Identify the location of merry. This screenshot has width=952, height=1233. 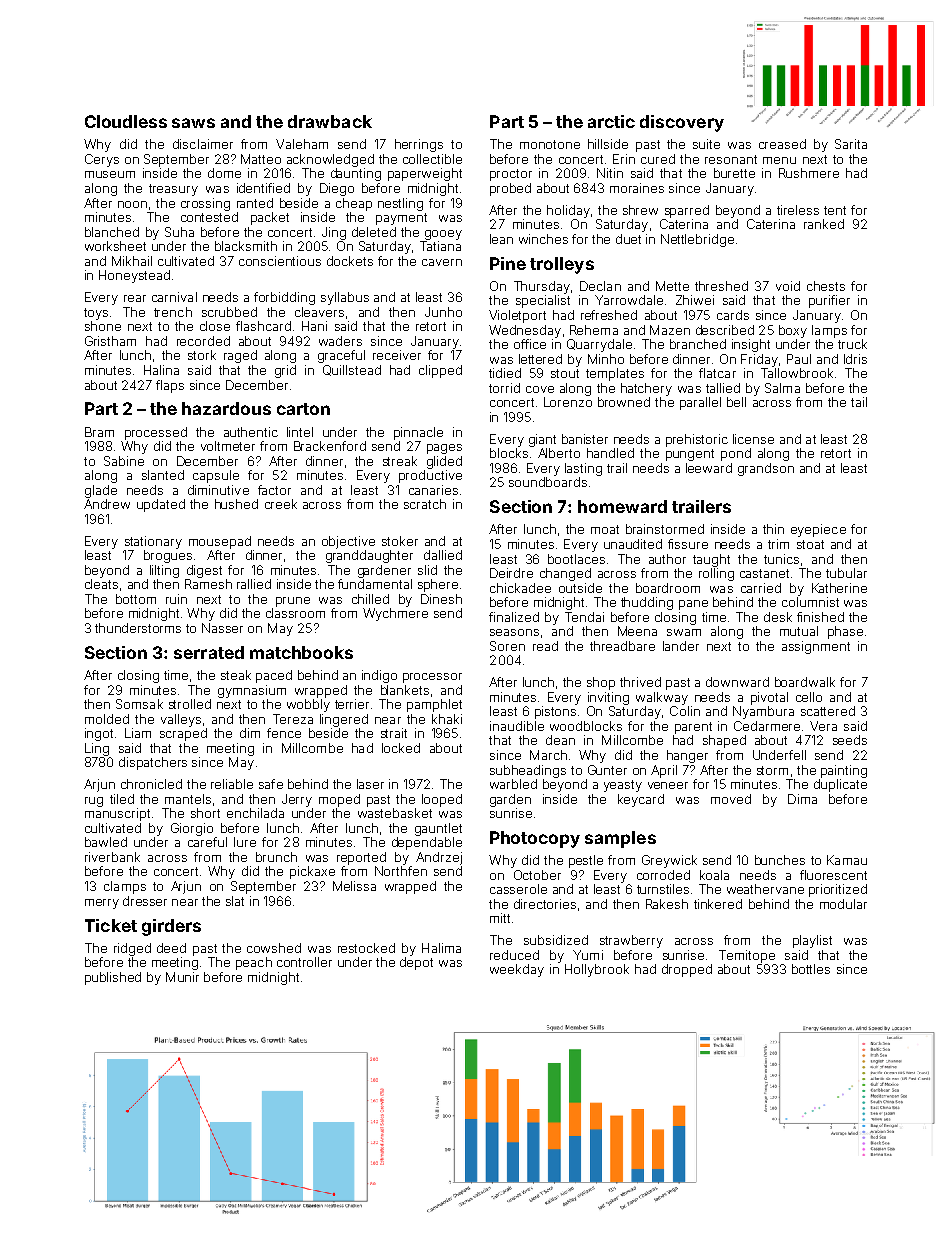
(102, 904).
